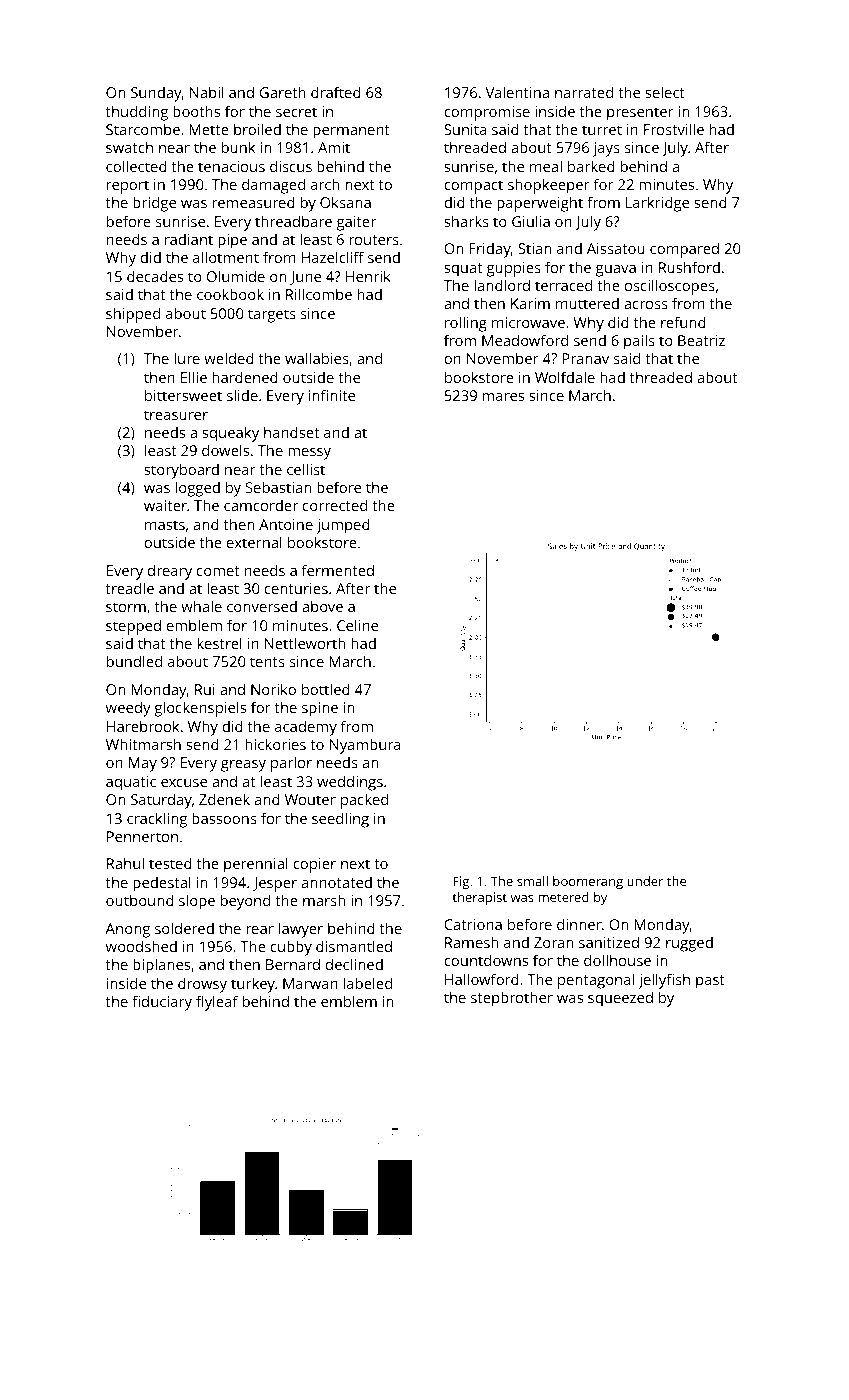 This document has width=849, height=1400. Describe the element at coordinates (487, 113) in the document. I see `compromise` at that location.
